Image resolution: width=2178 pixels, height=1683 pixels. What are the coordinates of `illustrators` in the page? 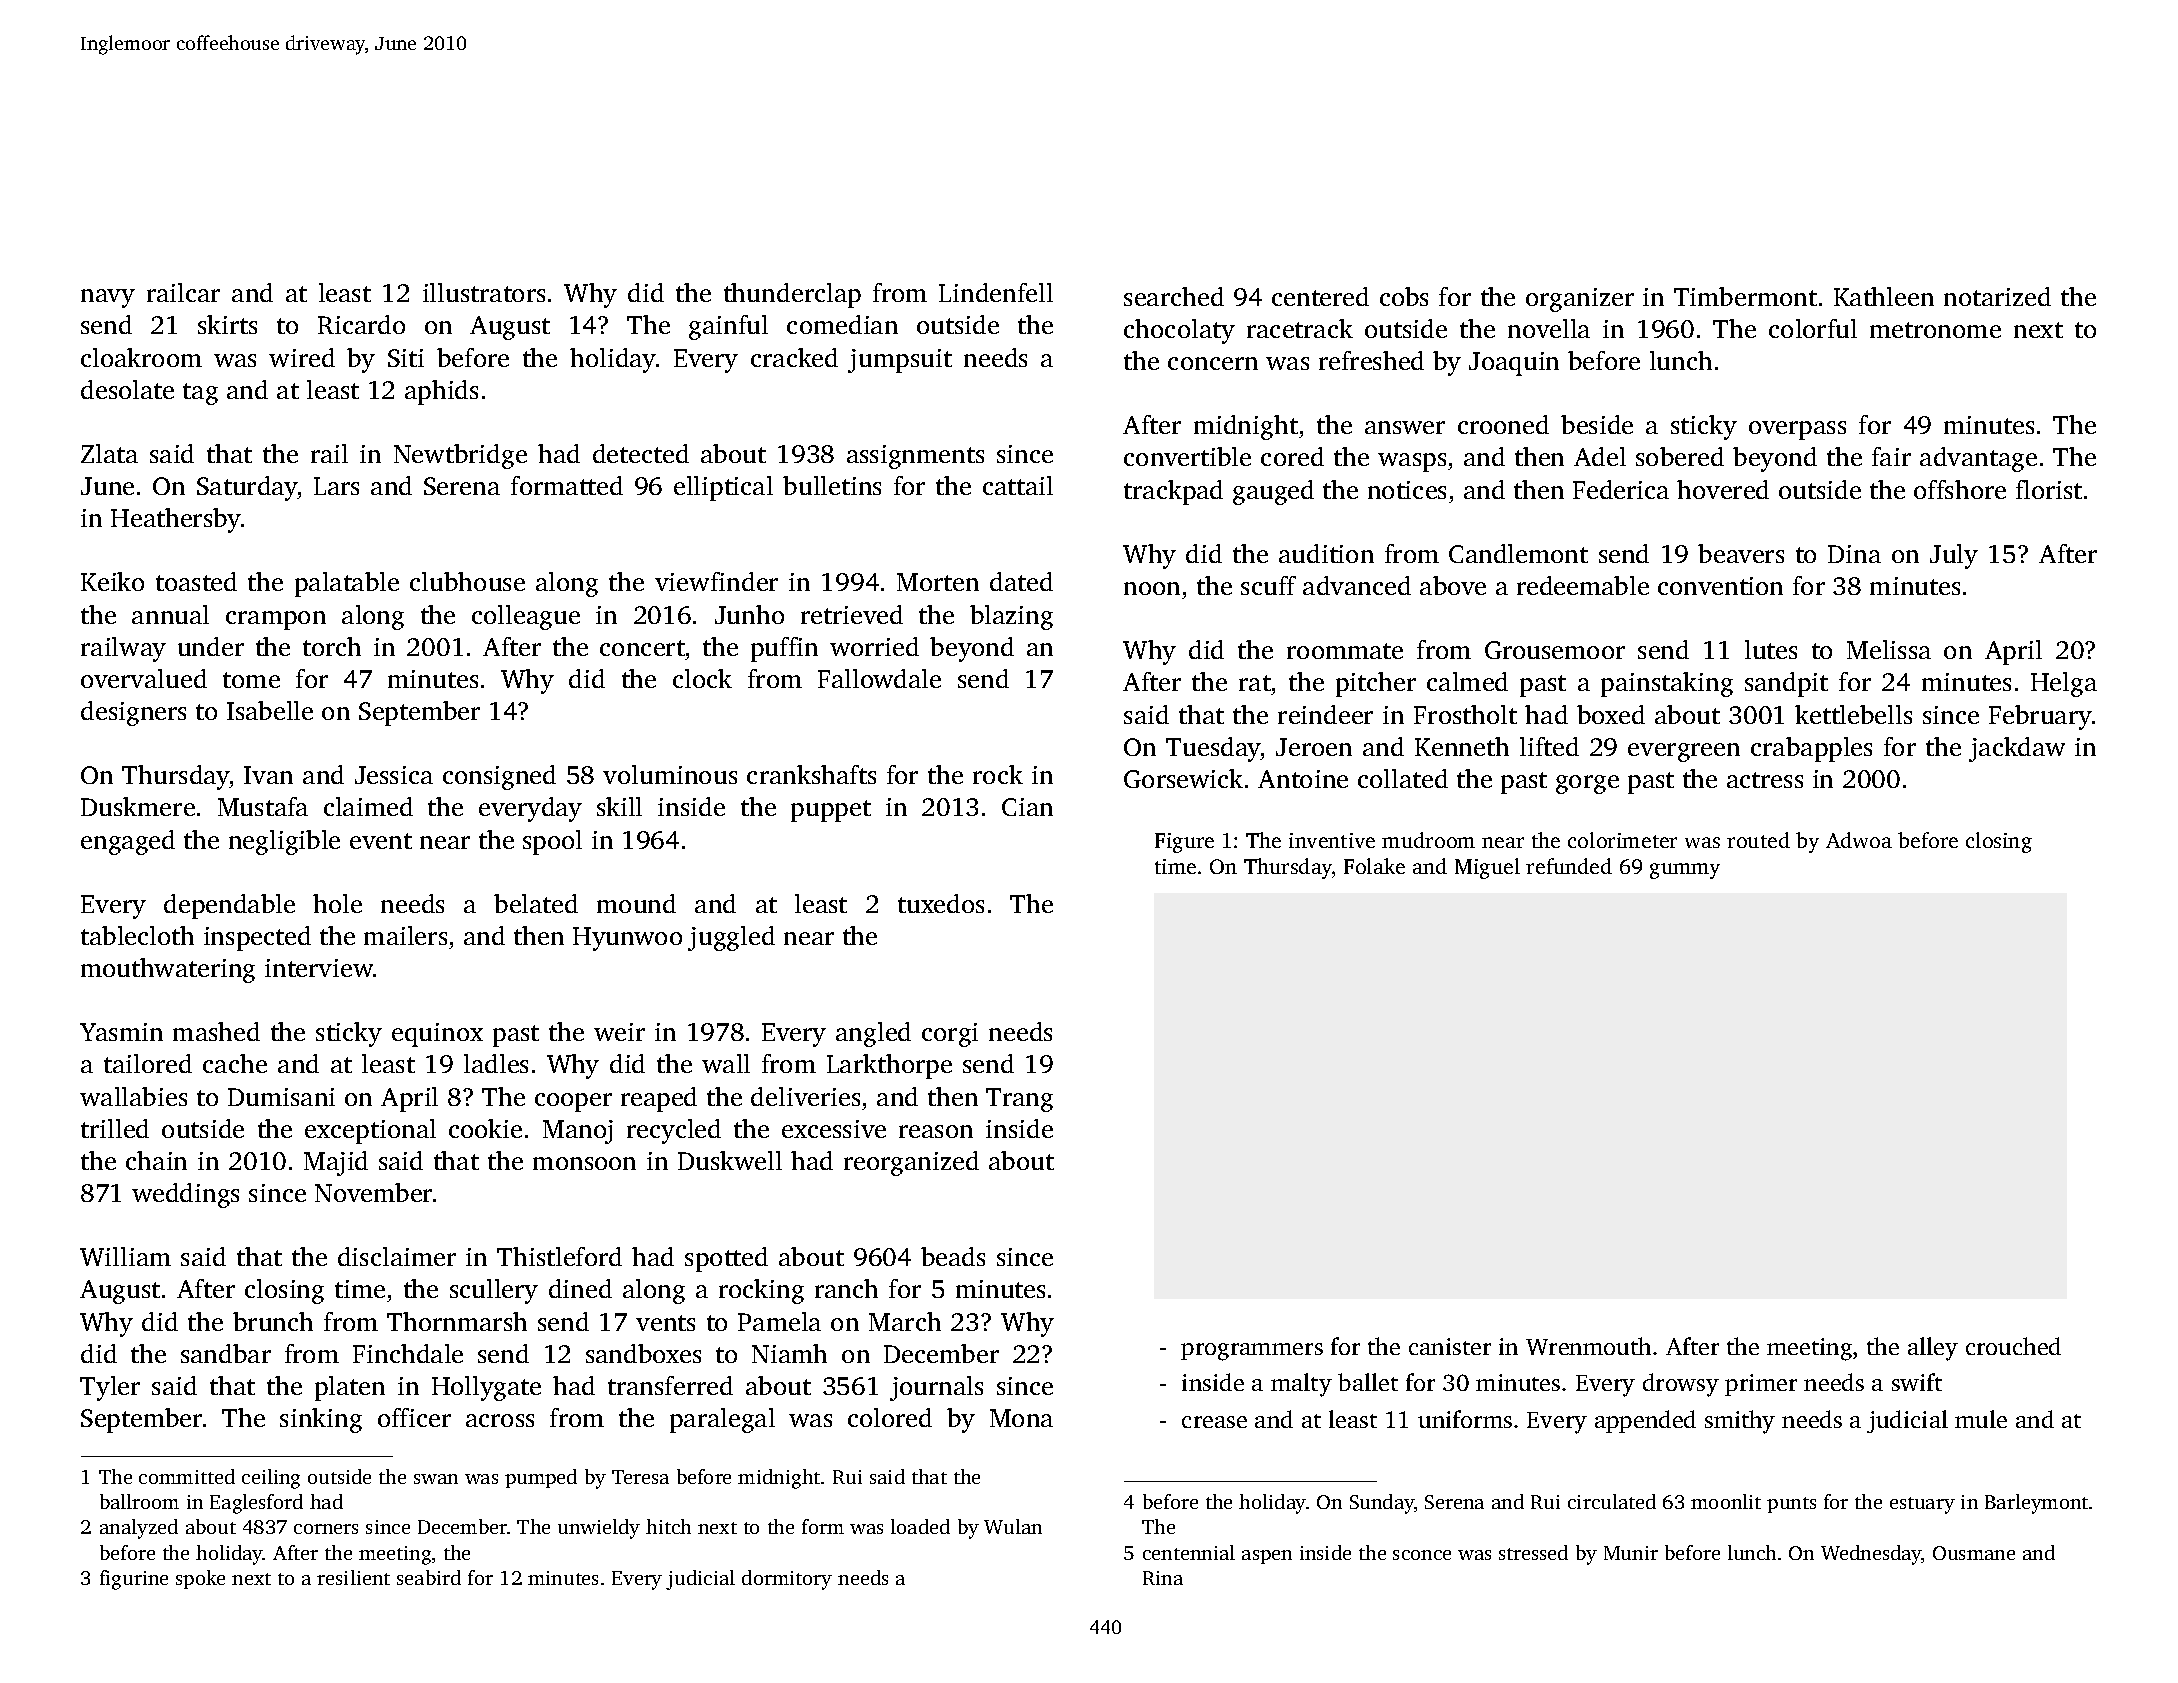 It's located at (484, 292).
